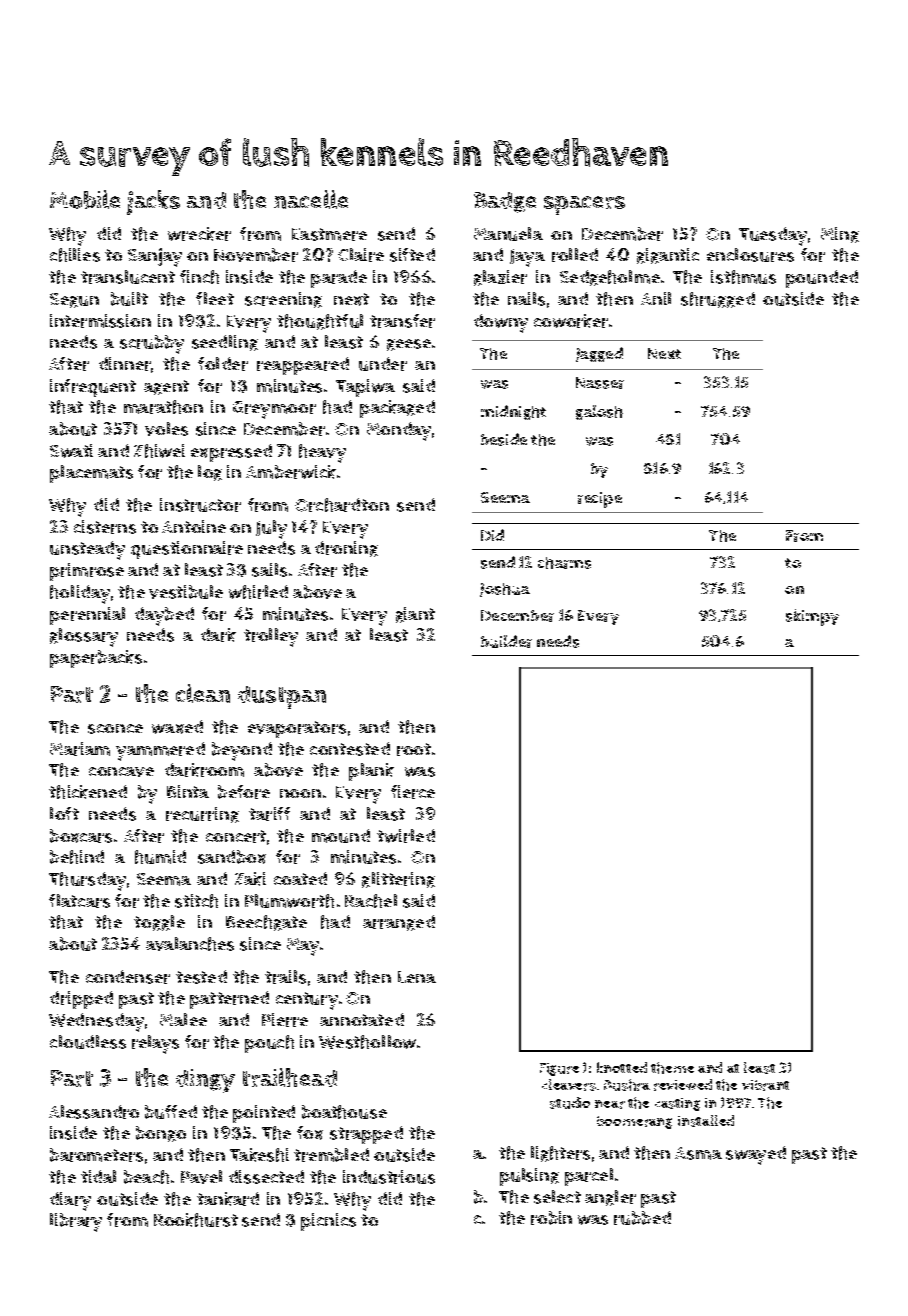  I want to click on gigantic, so click(668, 256).
